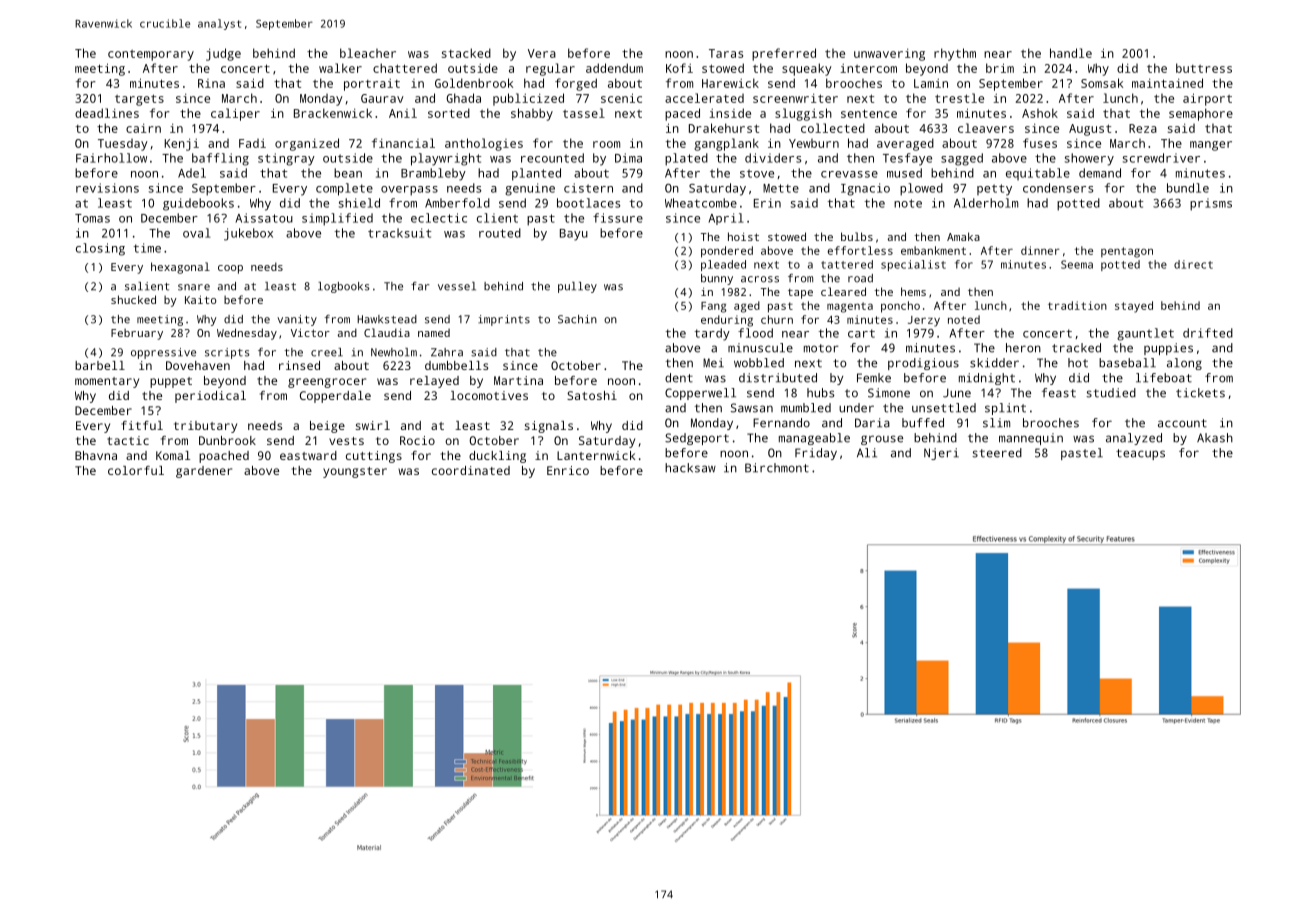 This screenshot has width=1308, height=924. Describe the element at coordinates (147, 248) in the screenshot. I see `time` at that location.
